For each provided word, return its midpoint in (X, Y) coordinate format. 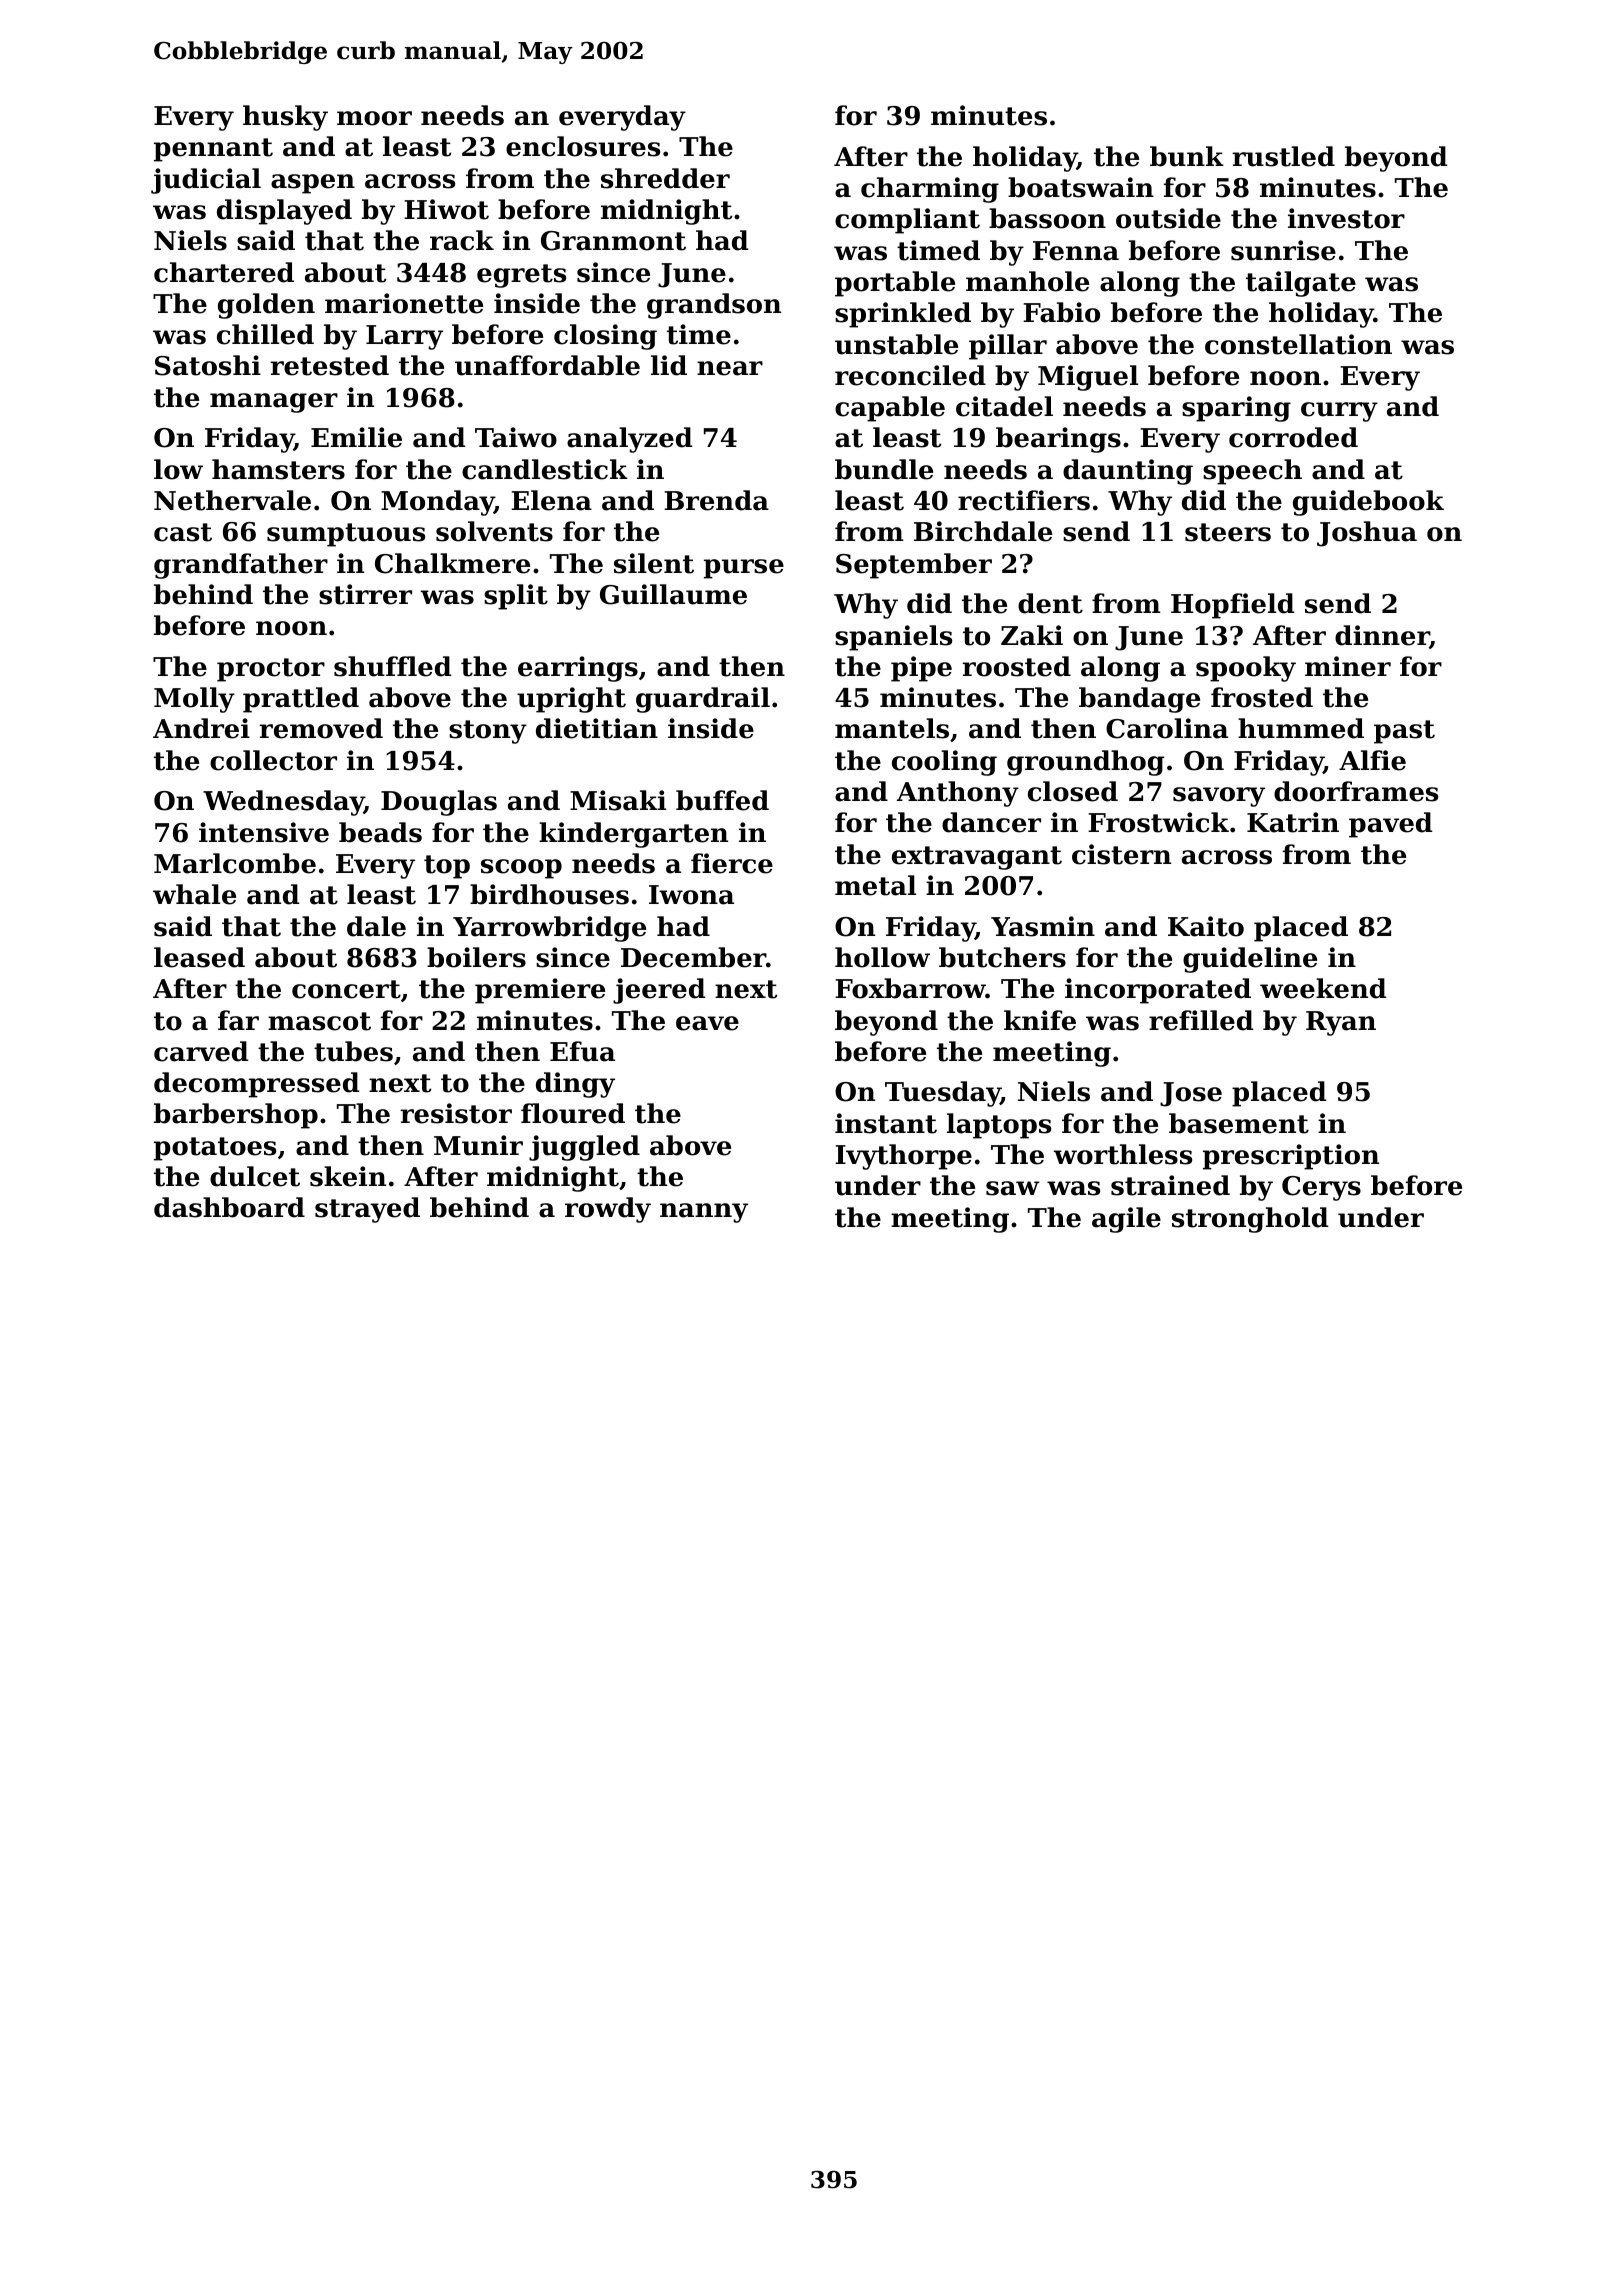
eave (707, 1023)
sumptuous (346, 535)
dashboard (229, 1207)
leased (199, 957)
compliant (907, 221)
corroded (1293, 437)
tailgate (1301, 284)
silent (654, 563)
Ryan (1341, 1023)
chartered (224, 272)
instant (886, 1123)
